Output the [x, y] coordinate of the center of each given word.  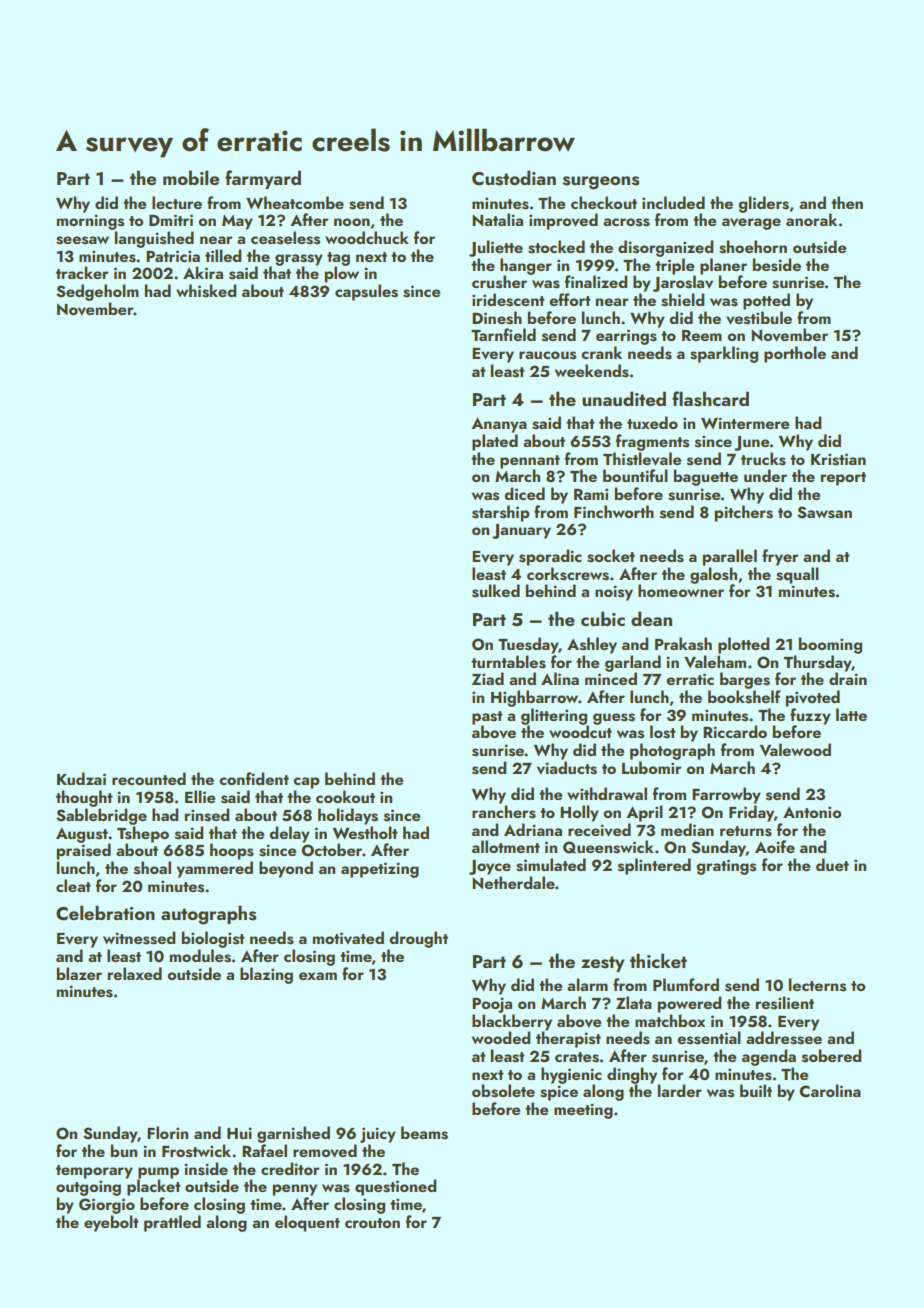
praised [84, 851]
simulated [551, 865]
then [847, 202]
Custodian [514, 178]
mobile [191, 177]
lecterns [817, 985]
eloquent [307, 1223]
